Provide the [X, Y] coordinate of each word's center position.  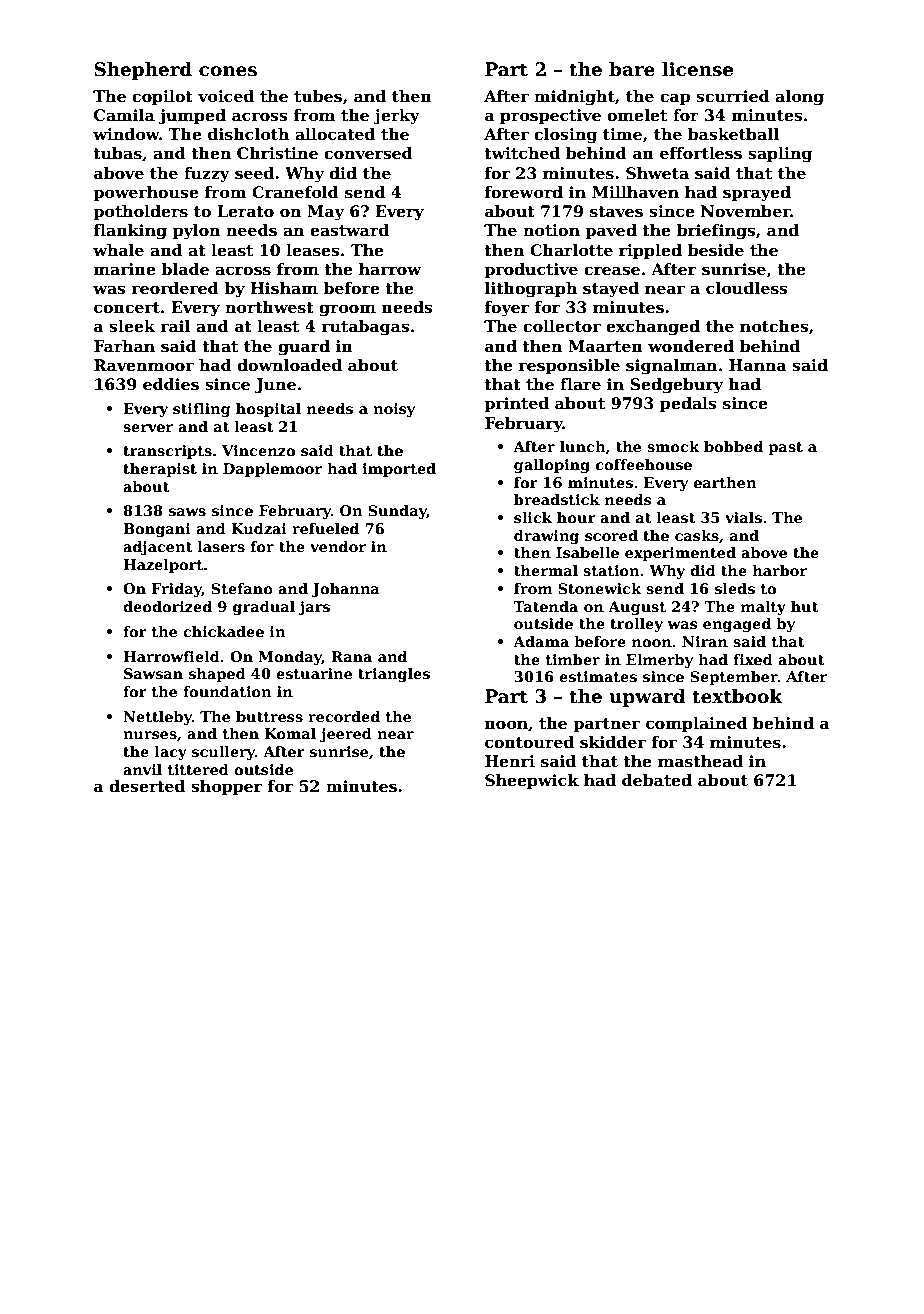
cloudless [747, 288]
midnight [574, 98]
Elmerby [659, 661]
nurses [150, 735]
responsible [569, 366]
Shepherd [143, 71]
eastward [349, 230]
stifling [201, 410]
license [697, 69]
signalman [671, 367]
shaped [217, 675]
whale [118, 250]
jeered [346, 735]
